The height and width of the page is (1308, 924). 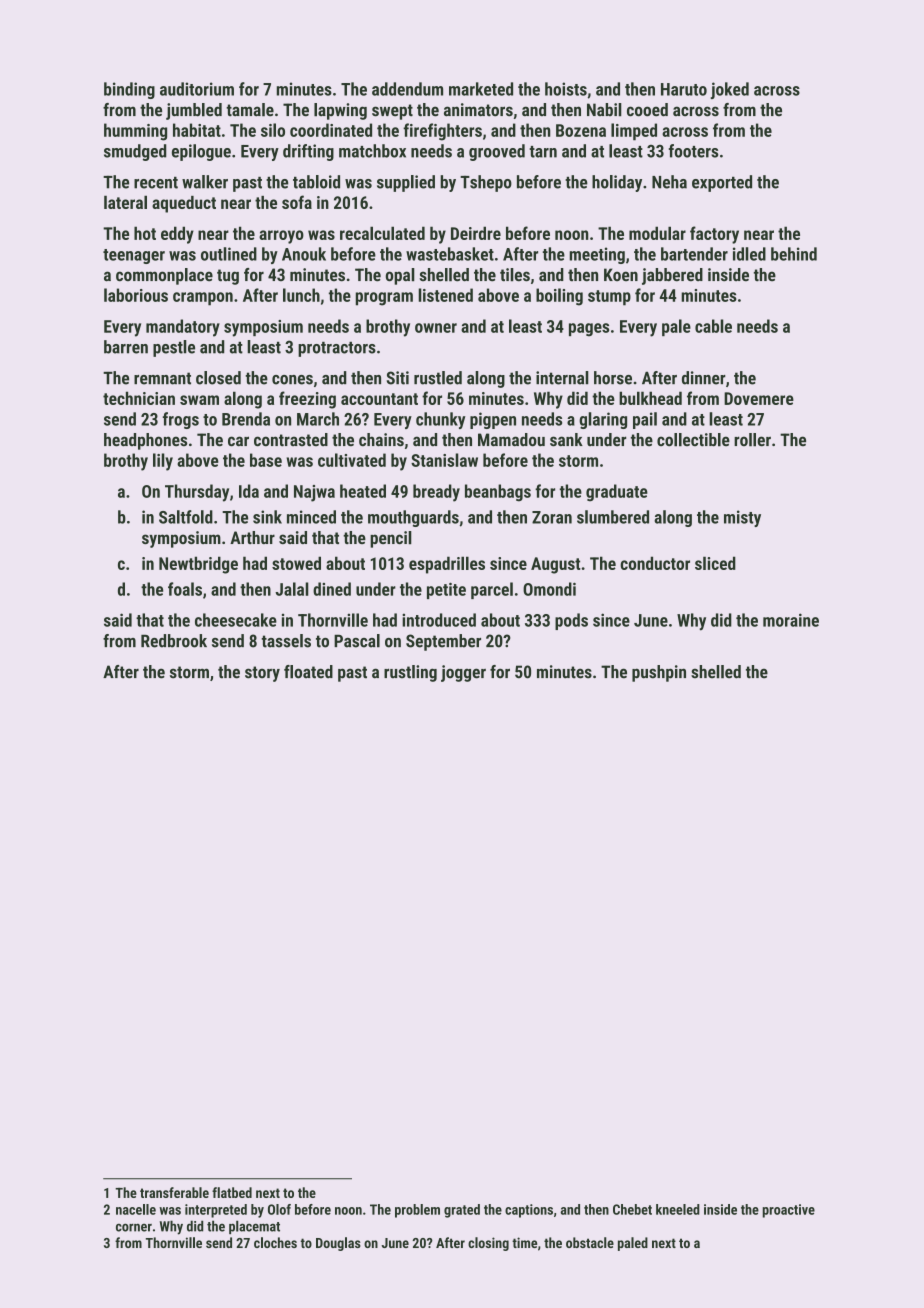 I want to click on auditorium, so click(x=197, y=89).
